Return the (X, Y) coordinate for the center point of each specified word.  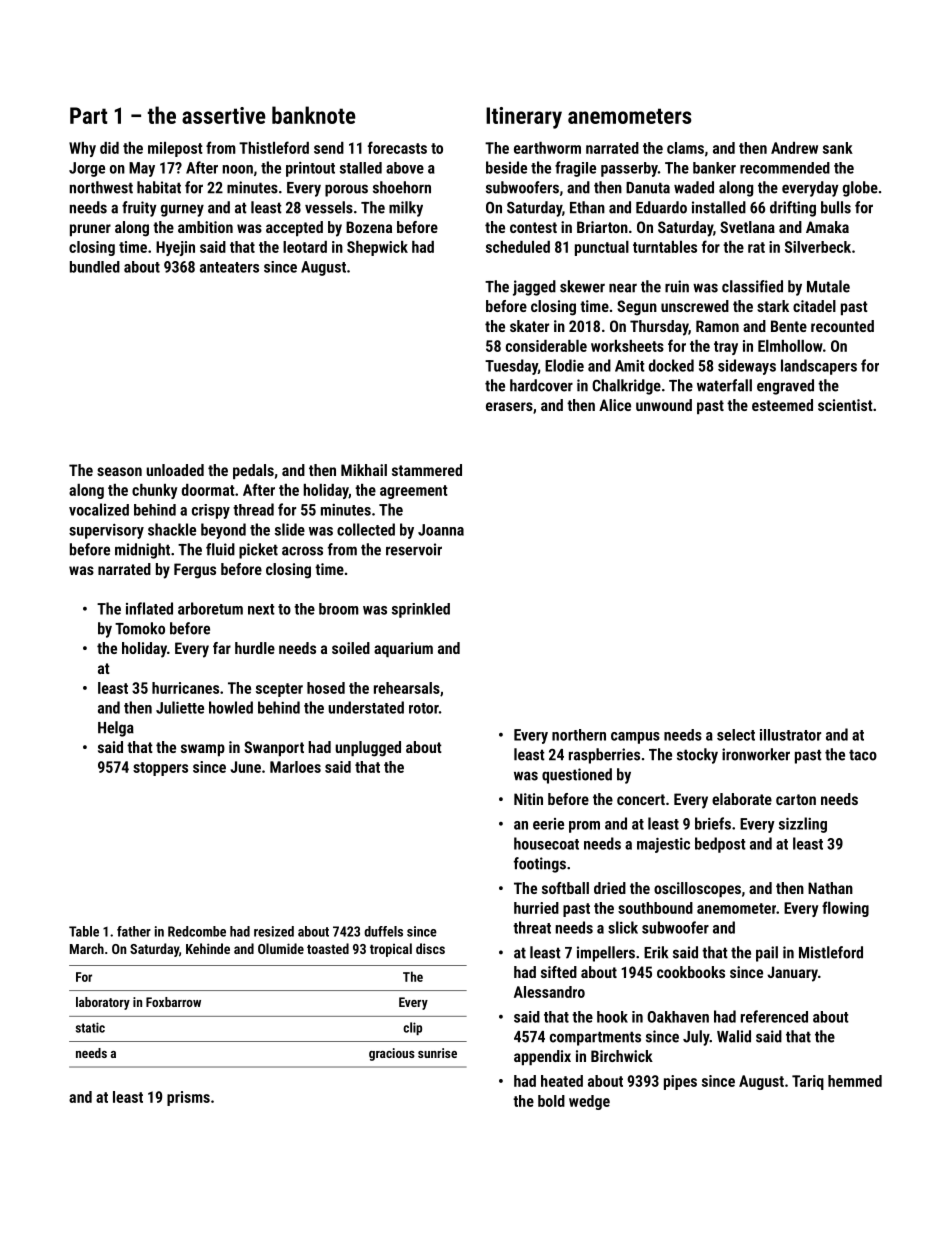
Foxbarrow (173, 1002)
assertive (224, 115)
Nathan (830, 888)
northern (579, 735)
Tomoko (140, 628)
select (736, 735)
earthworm (547, 148)
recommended (785, 168)
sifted (559, 972)
